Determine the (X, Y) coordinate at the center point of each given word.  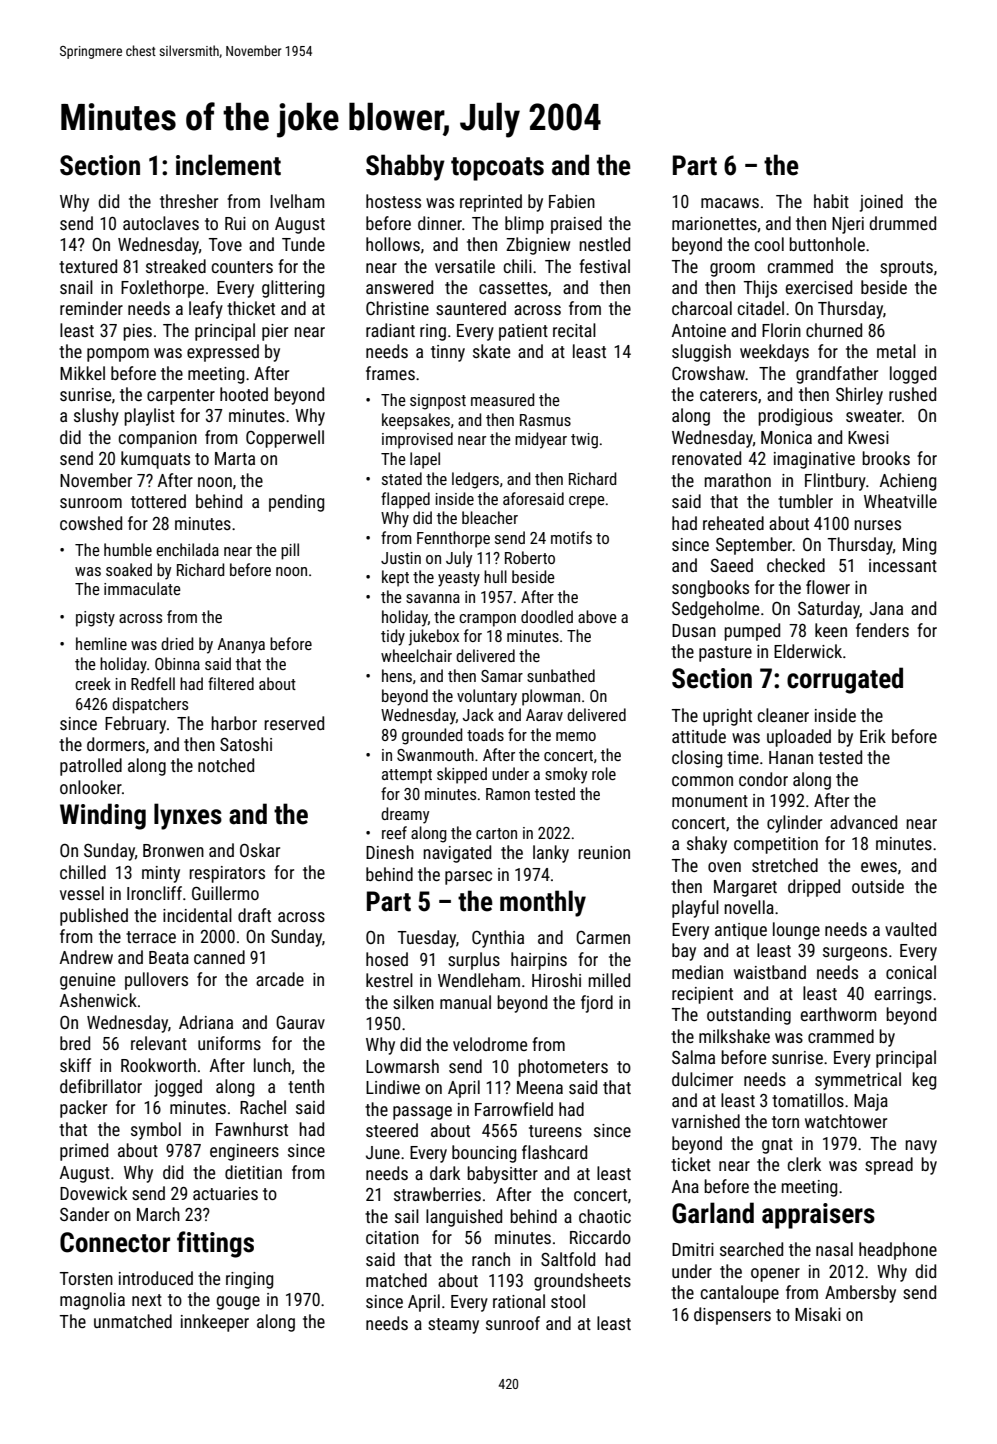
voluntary (487, 697)
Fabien (572, 201)
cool (769, 244)
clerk (804, 1164)
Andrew (86, 957)
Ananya (241, 646)
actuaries (225, 1193)
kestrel (389, 980)
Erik (873, 736)
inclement (228, 165)
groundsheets (582, 1282)
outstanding (749, 1016)
